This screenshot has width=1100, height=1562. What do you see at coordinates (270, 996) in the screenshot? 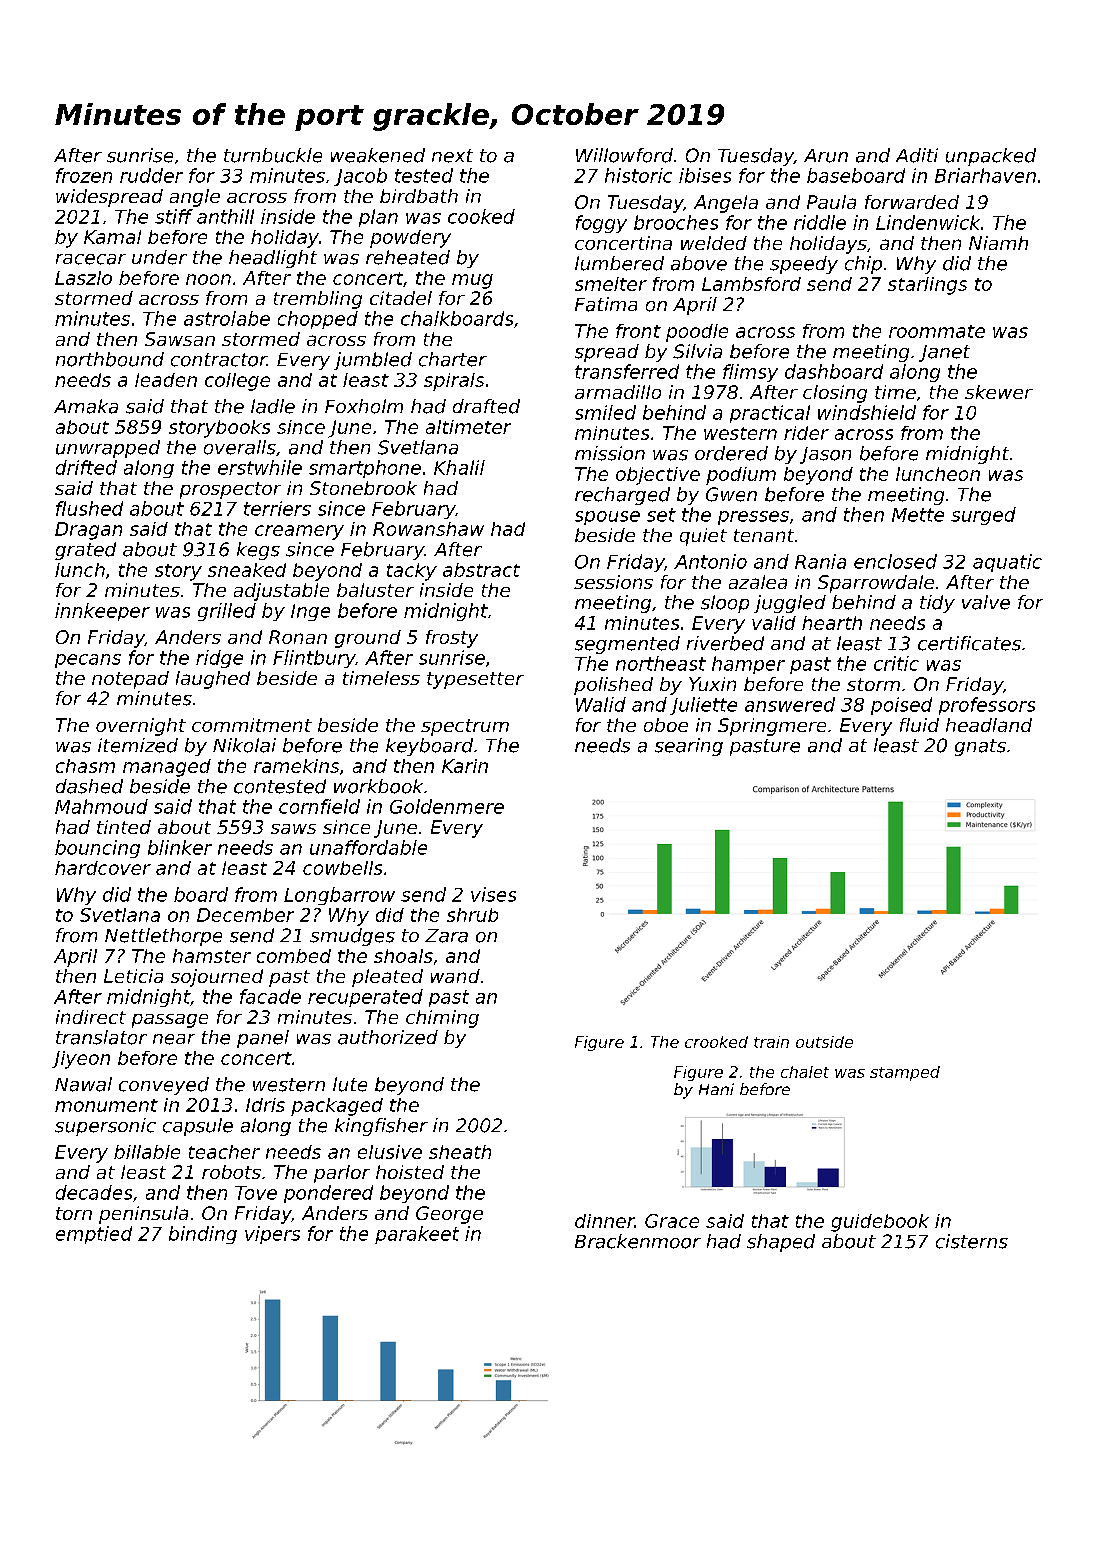
I see `facade` at bounding box center [270, 996].
